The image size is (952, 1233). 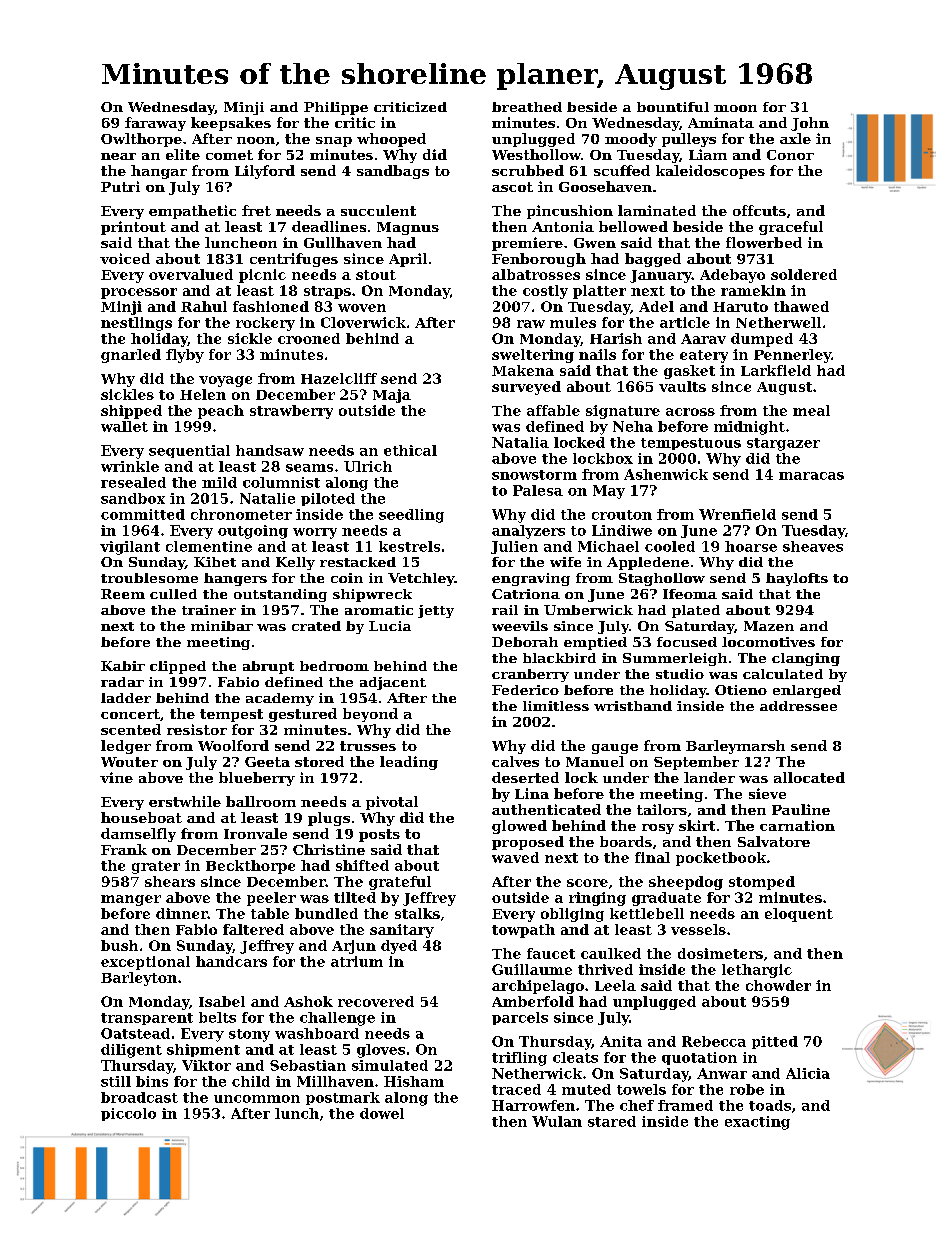 What do you see at coordinates (514, 547) in the page?
I see `Julien` at bounding box center [514, 547].
